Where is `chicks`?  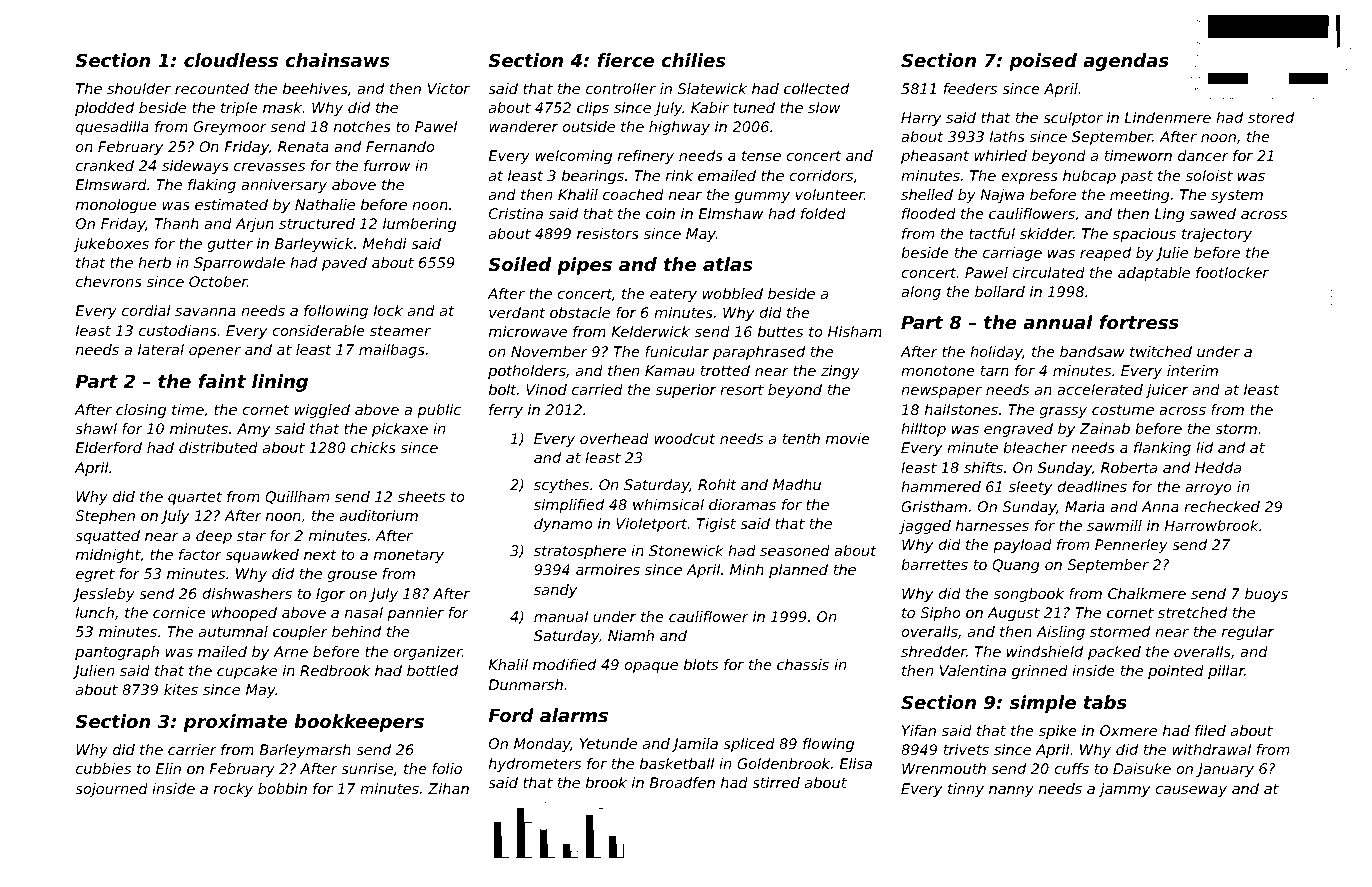 chicks is located at coordinates (373, 447).
